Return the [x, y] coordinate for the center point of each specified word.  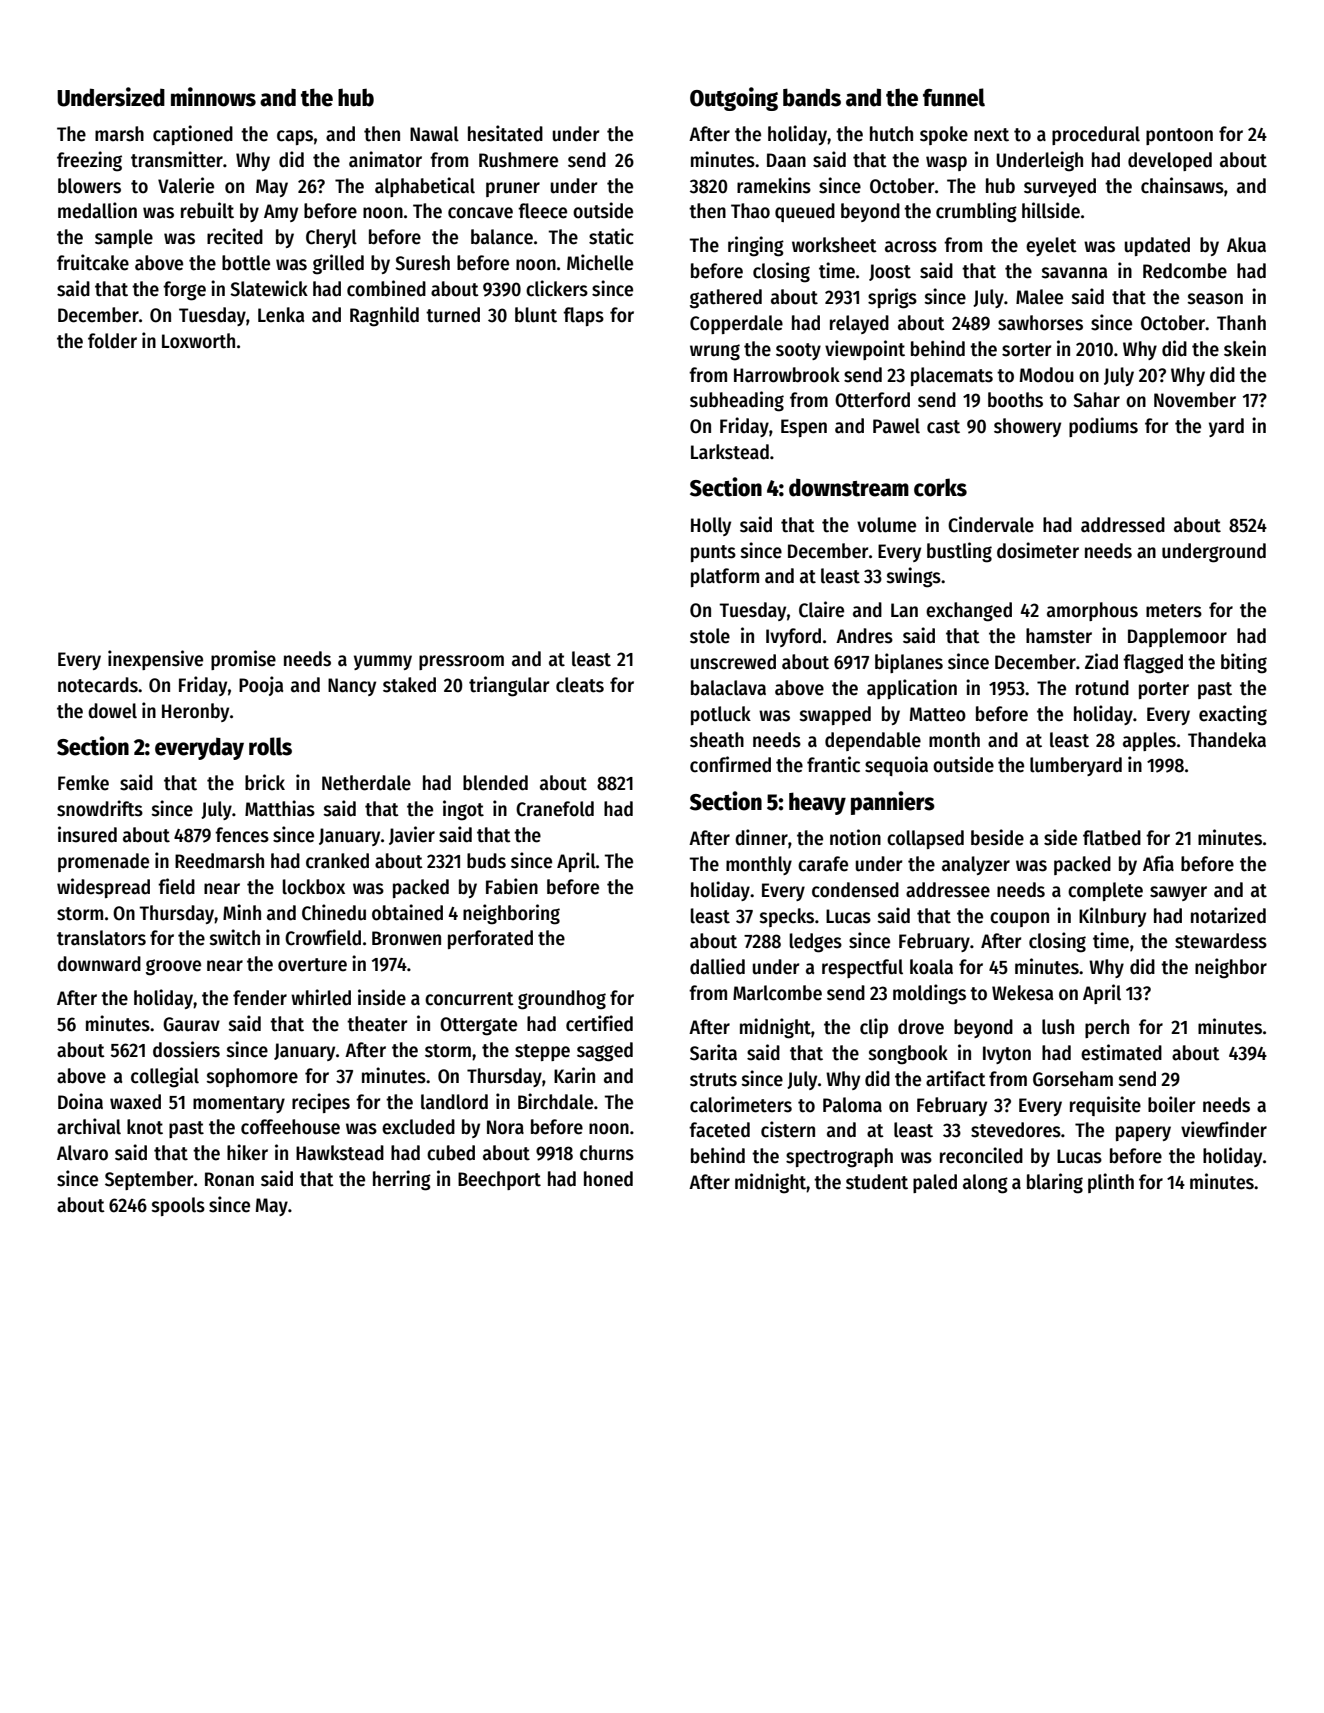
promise [243, 660]
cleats [580, 685]
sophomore [252, 1077]
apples [1149, 741]
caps [295, 137]
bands [812, 97]
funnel [954, 97]
